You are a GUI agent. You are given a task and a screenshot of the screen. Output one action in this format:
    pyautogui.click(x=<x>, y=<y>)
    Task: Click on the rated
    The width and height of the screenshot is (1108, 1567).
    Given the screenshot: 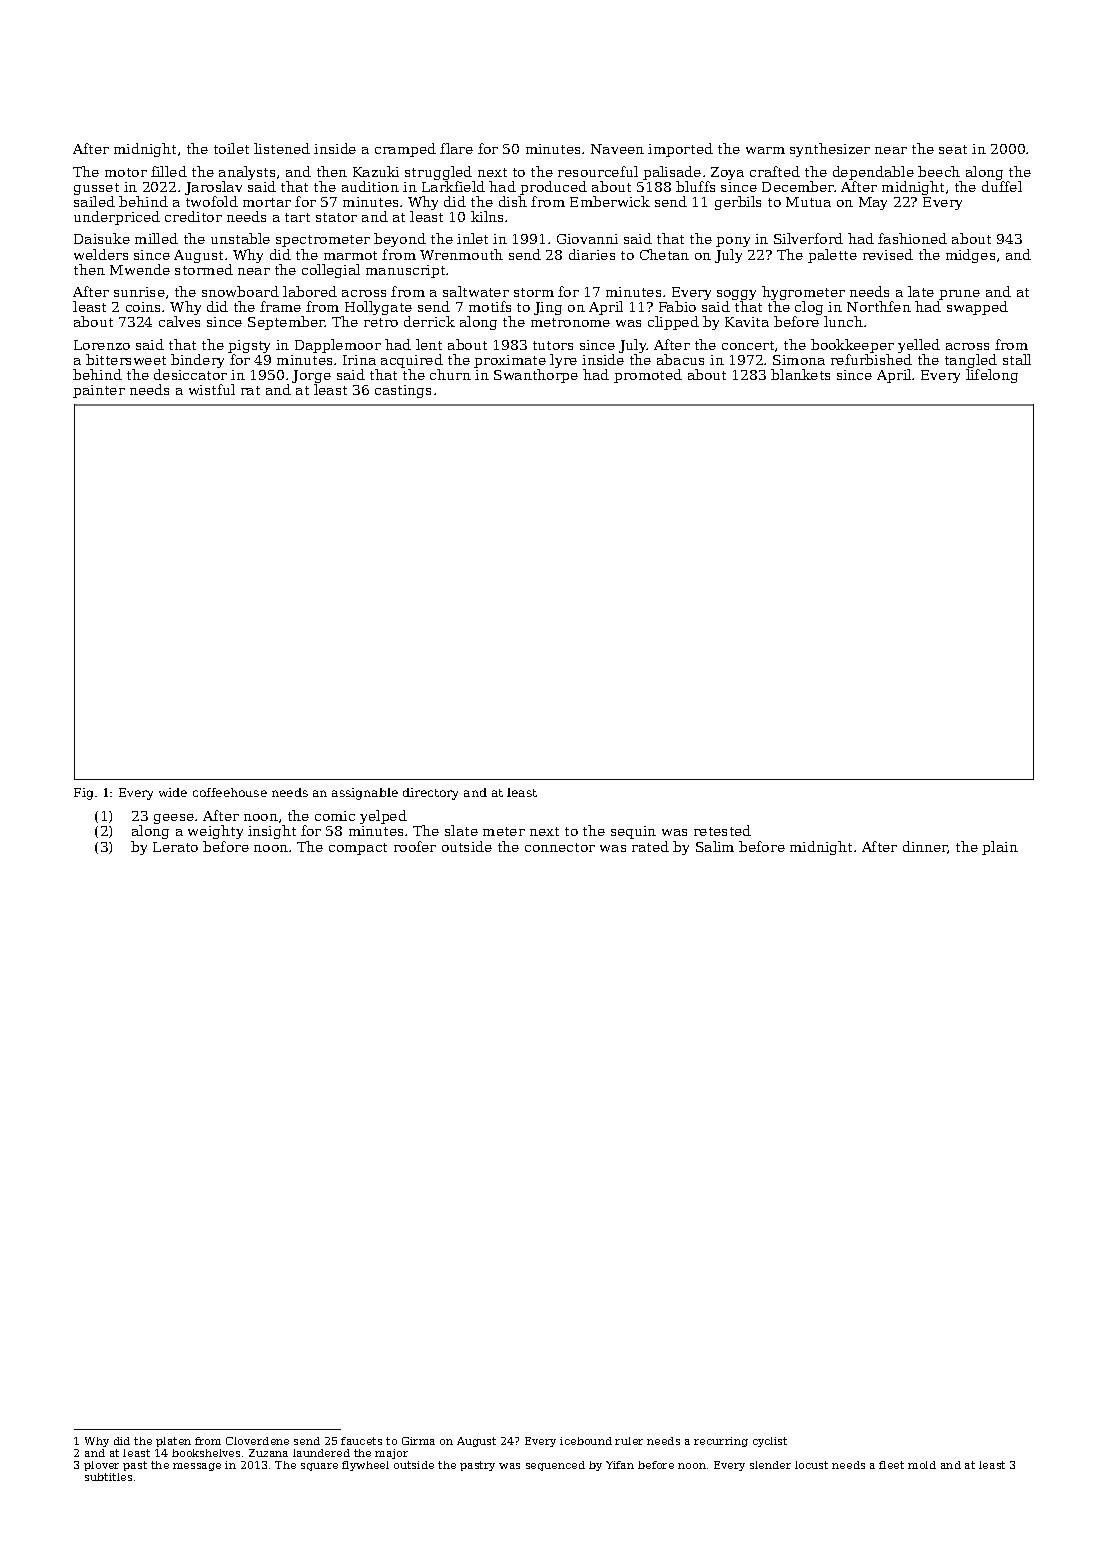 What is the action you would take?
    pyautogui.click(x=650, y=846)
